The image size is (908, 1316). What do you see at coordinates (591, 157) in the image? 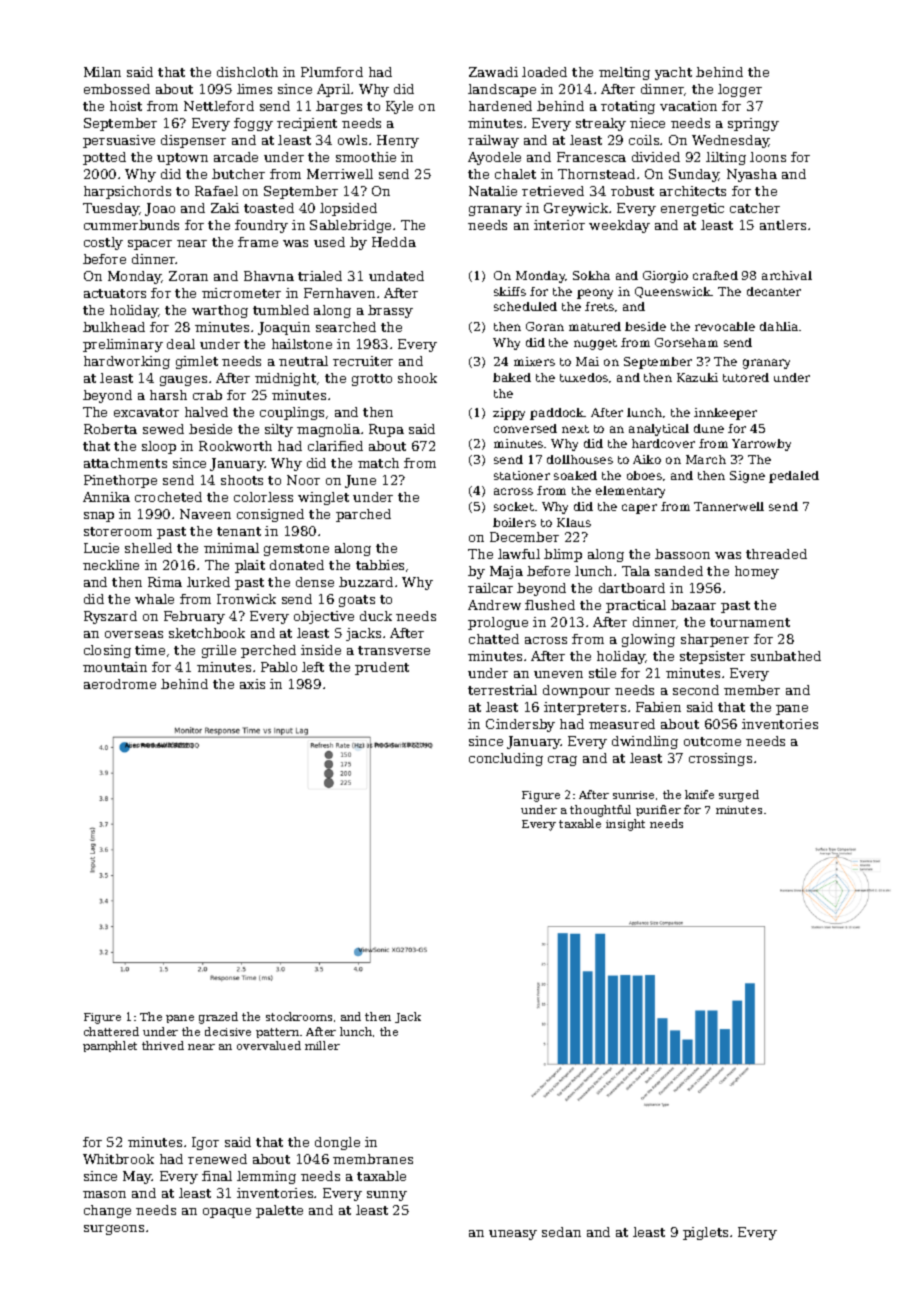
I see `Francesca` at bounding box center [591, 157].
